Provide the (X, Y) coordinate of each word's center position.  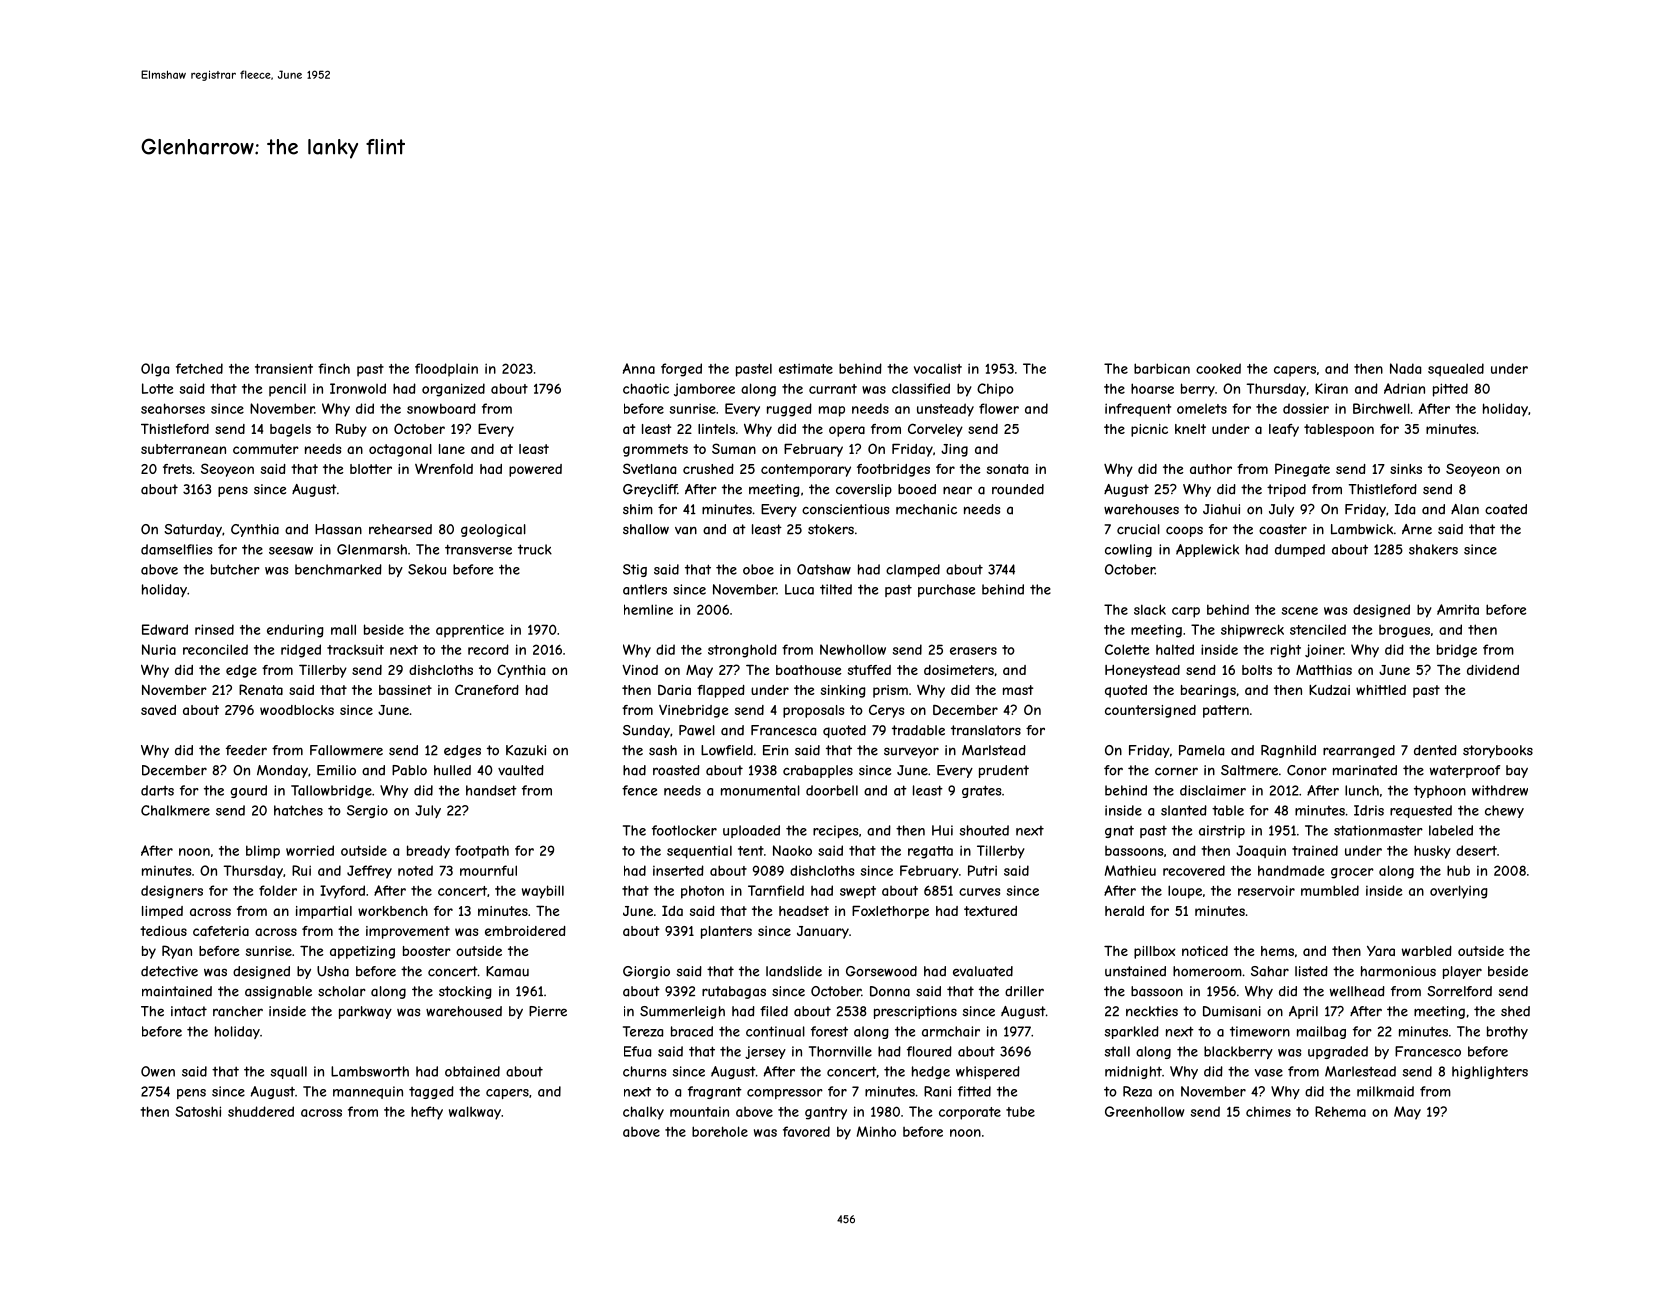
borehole (720, 1131)
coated (1506, 509)
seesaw (291, 551)
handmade (1291, 870)
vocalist (938, 368)
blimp (263, 852)
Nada (1405, 368)
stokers (831, 529)
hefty (427, 1113)
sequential (699, 852)
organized (453, 390)
